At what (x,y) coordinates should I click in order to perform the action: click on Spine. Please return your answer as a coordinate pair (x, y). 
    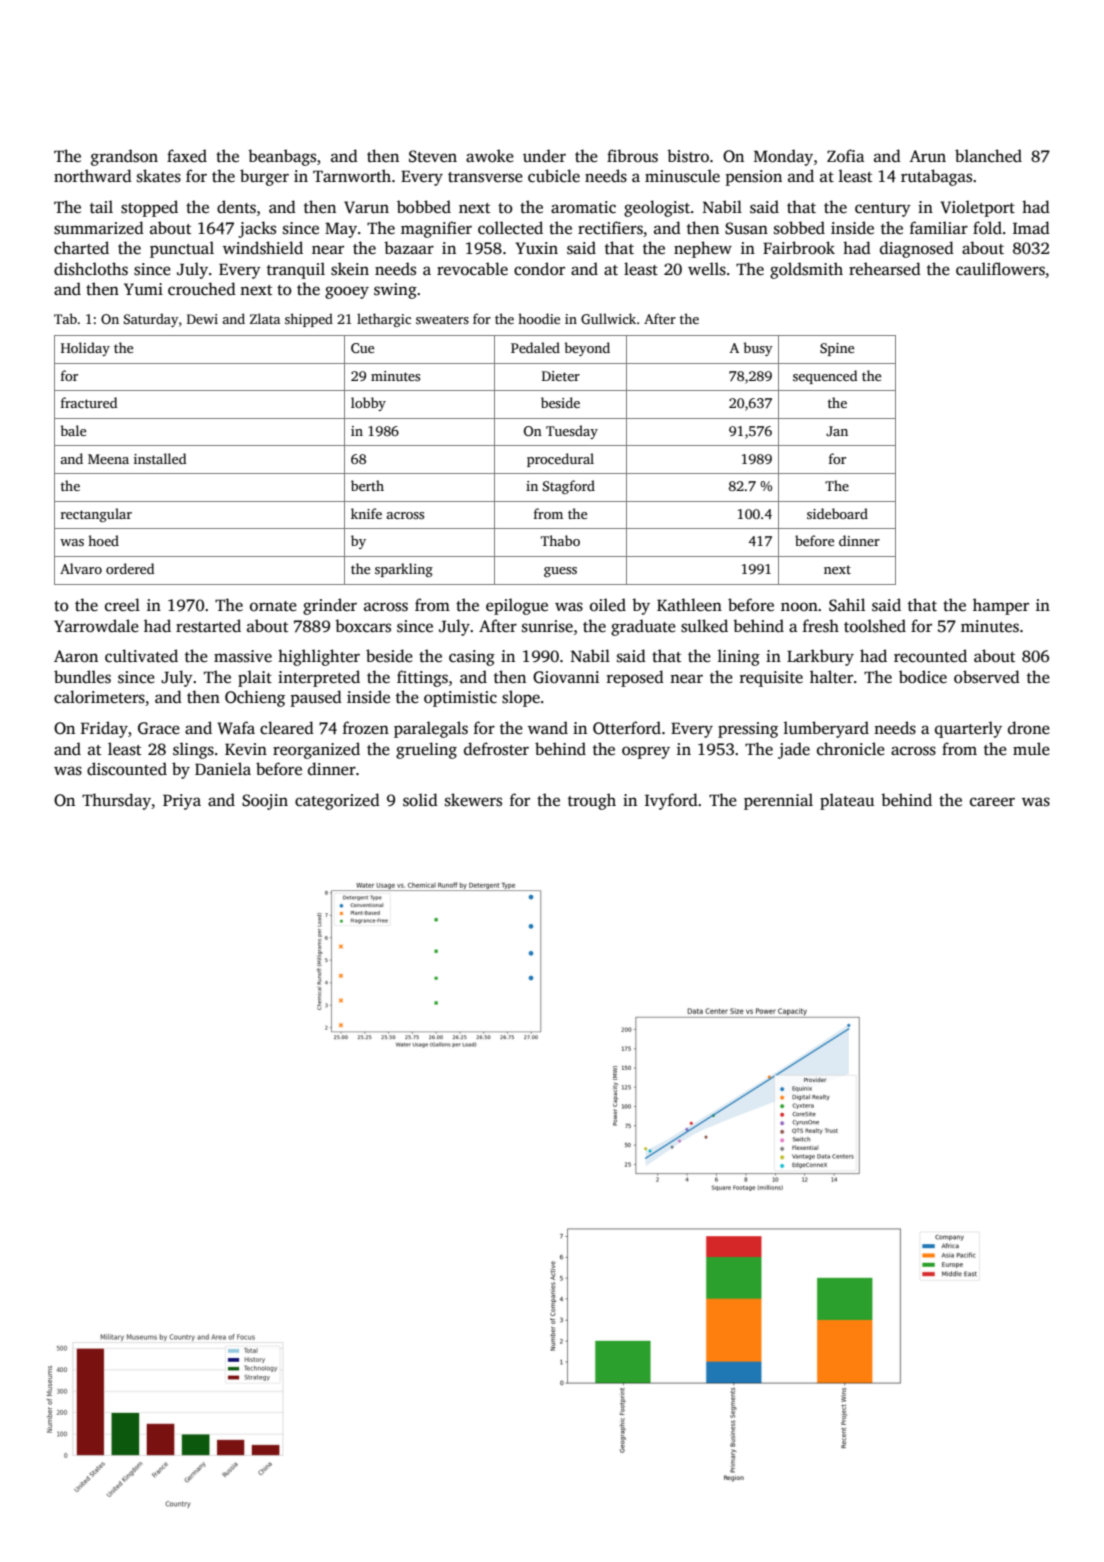
    Looking at the image, I should click on (837, 349).
